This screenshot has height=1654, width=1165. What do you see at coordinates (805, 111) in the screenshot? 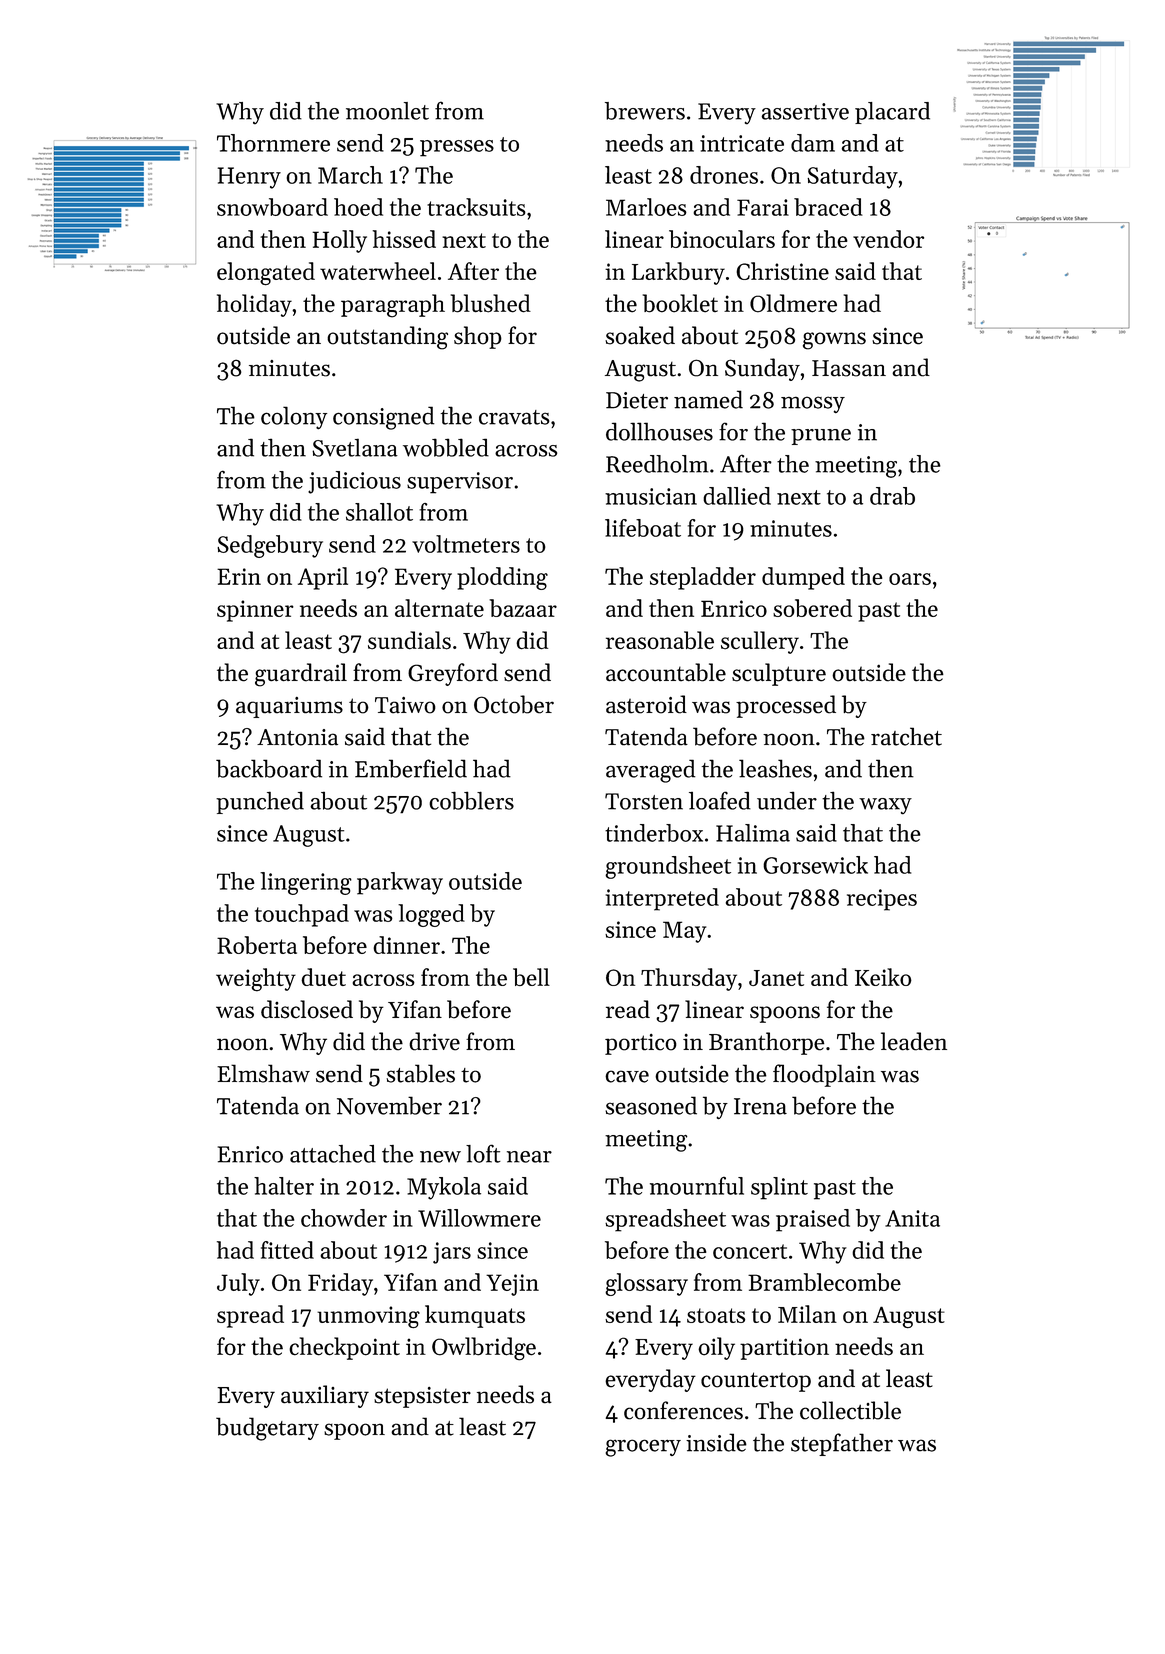
I see `assertive` at bounding box center [805, 111].
